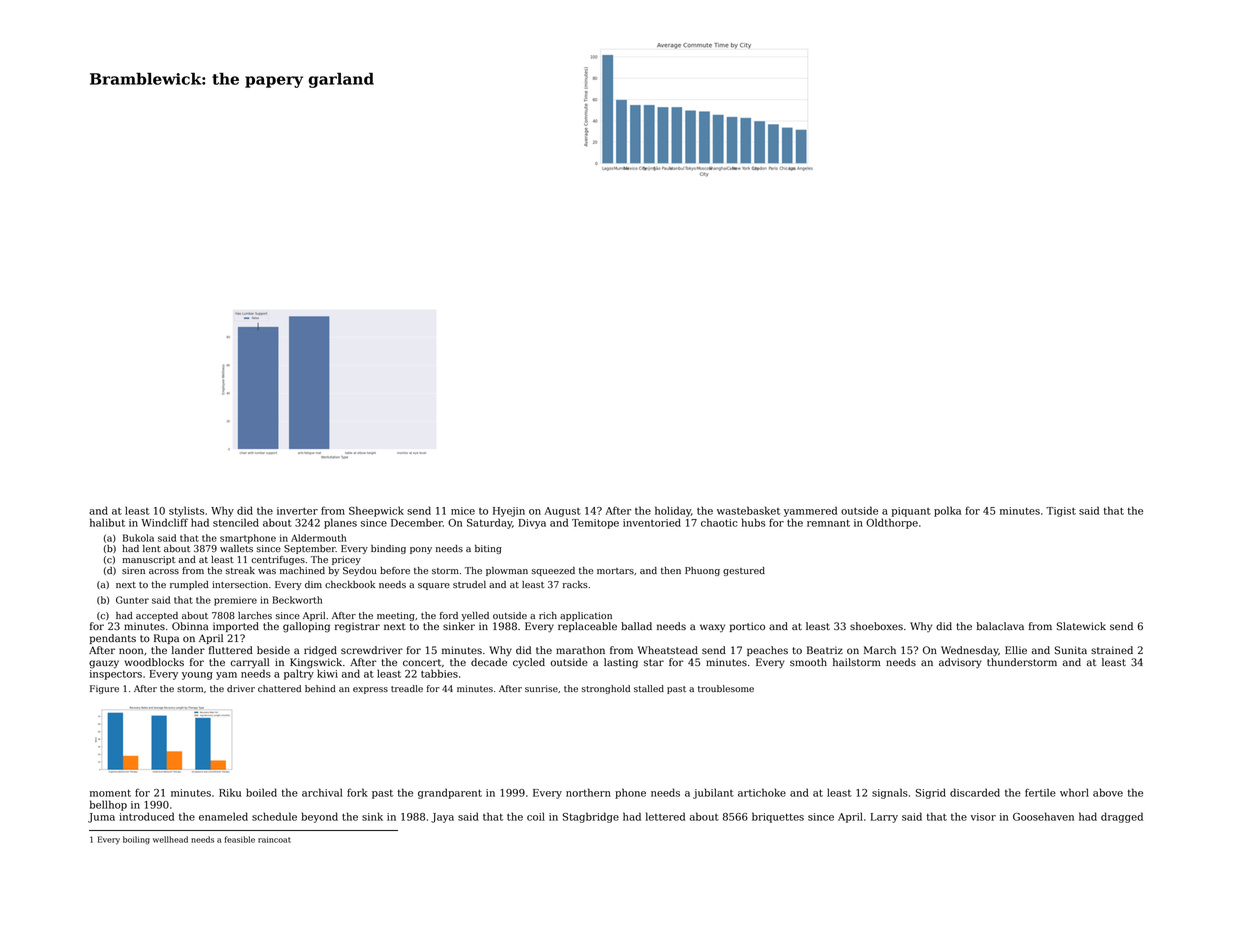 Image resolution: width=1233 pixels, height=952 pixels. What do you see at coordinates (726, 688) in the screenshot?
I see `troublesome` at bounding box center [726, 688].
